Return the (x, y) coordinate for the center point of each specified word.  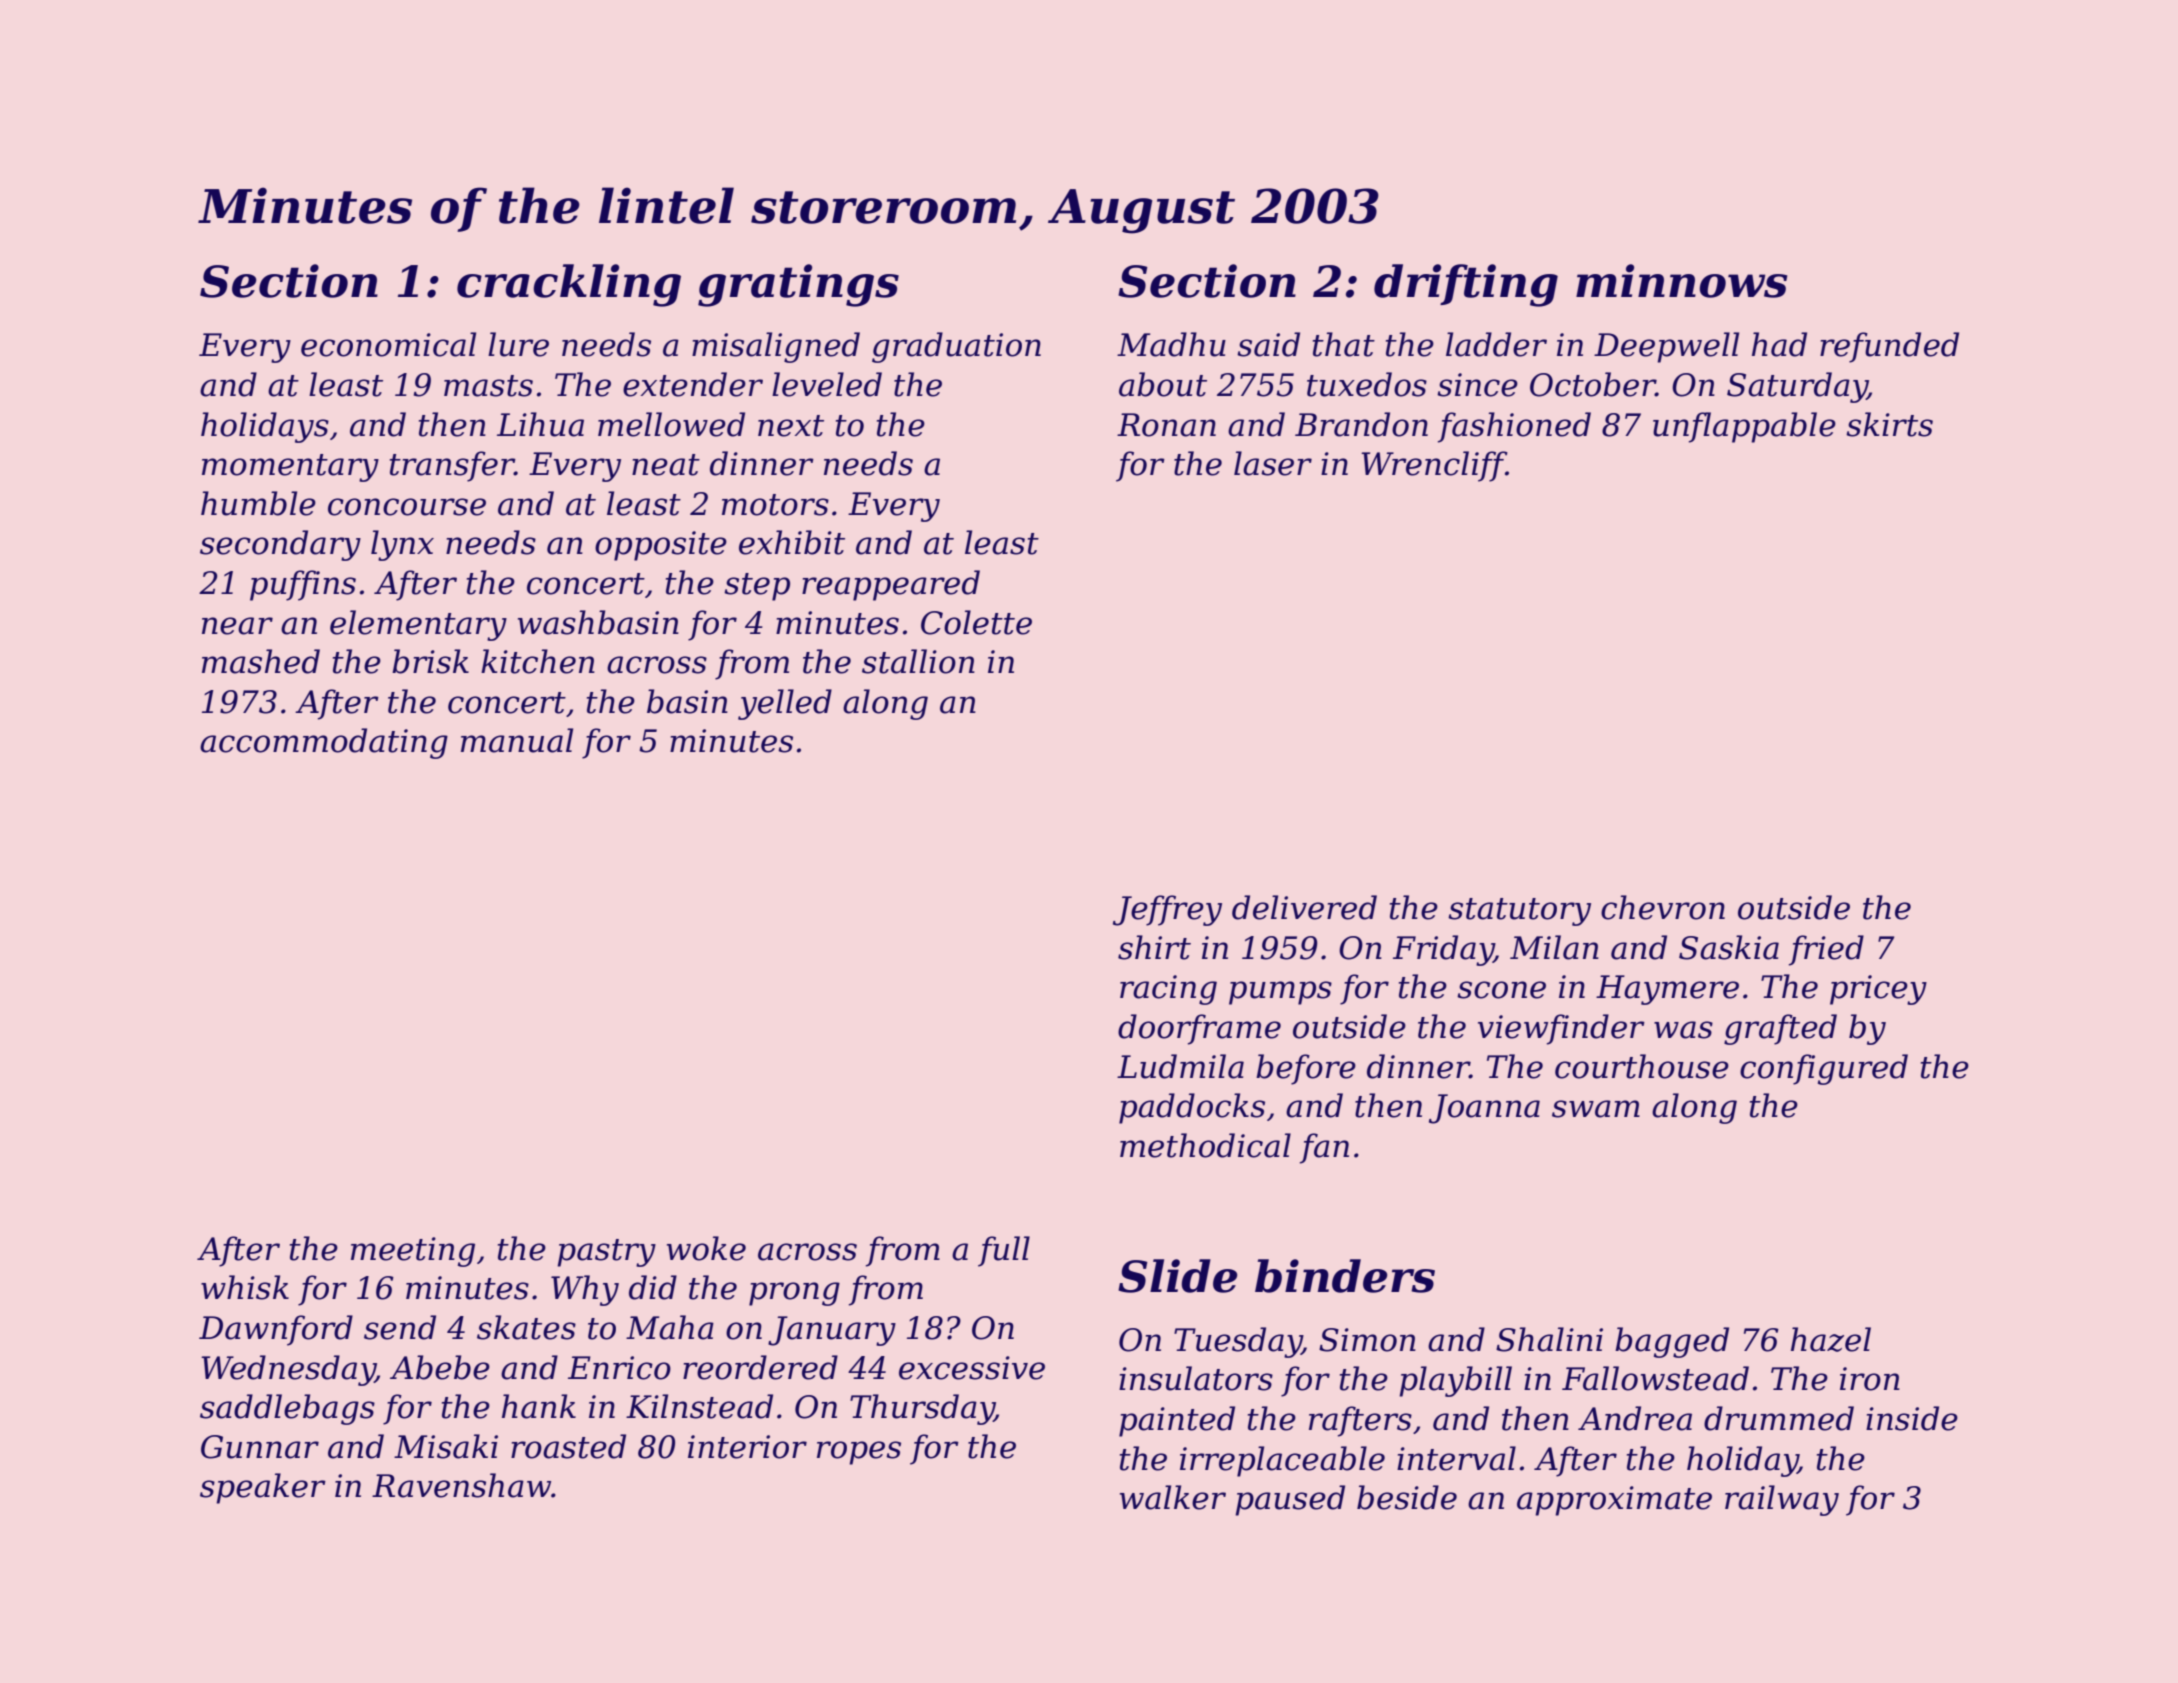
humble (258, 503)
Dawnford (276, 1330)
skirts (1889, 424)
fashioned (1514, 427)
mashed (261, 661)
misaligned (776, 347)
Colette (976, 622)
